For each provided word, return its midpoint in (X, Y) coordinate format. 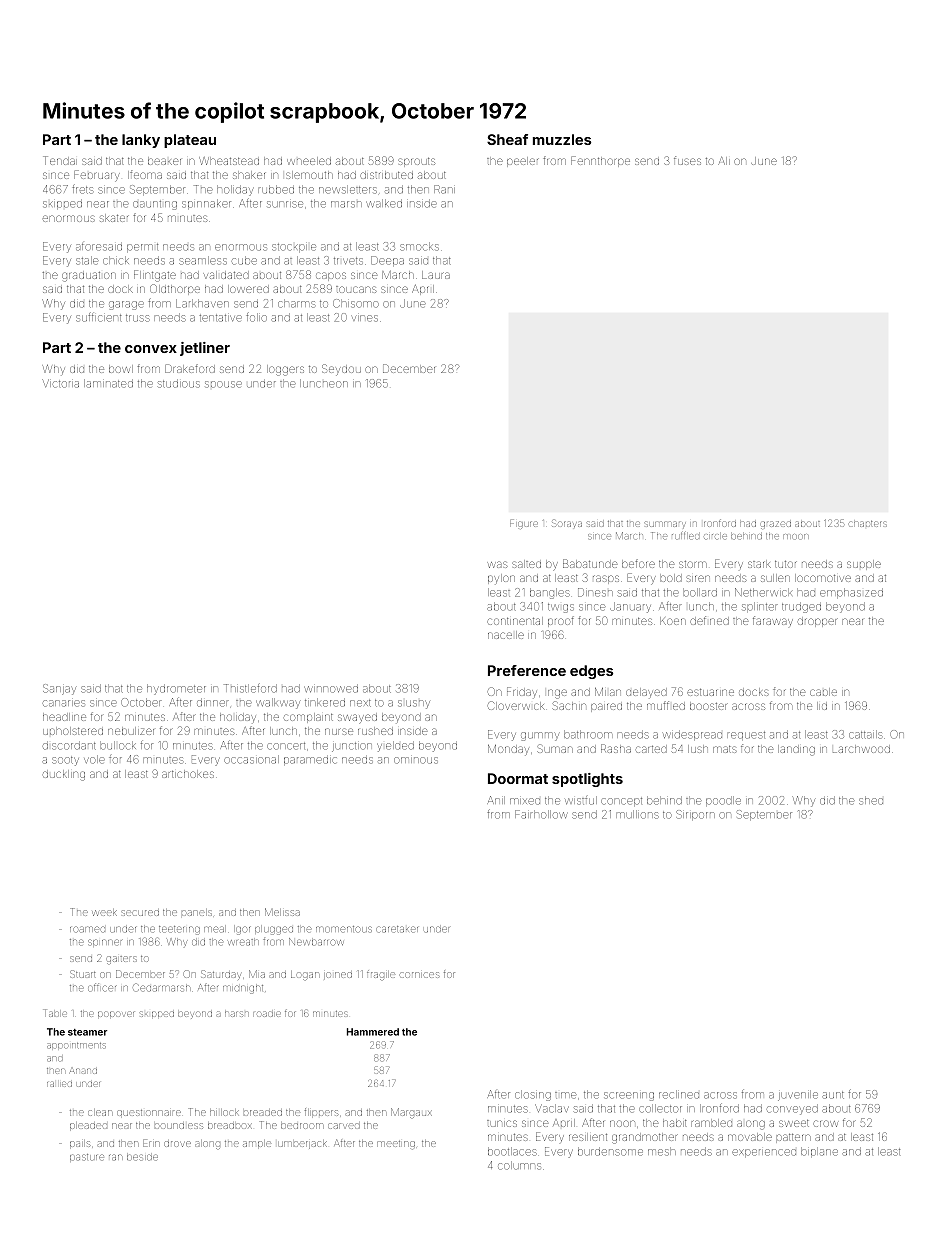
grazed (776, 525)
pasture (87, 1157)
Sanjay (59, 689)
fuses (687, 160)
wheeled (309, 161)
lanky (141, 141)
